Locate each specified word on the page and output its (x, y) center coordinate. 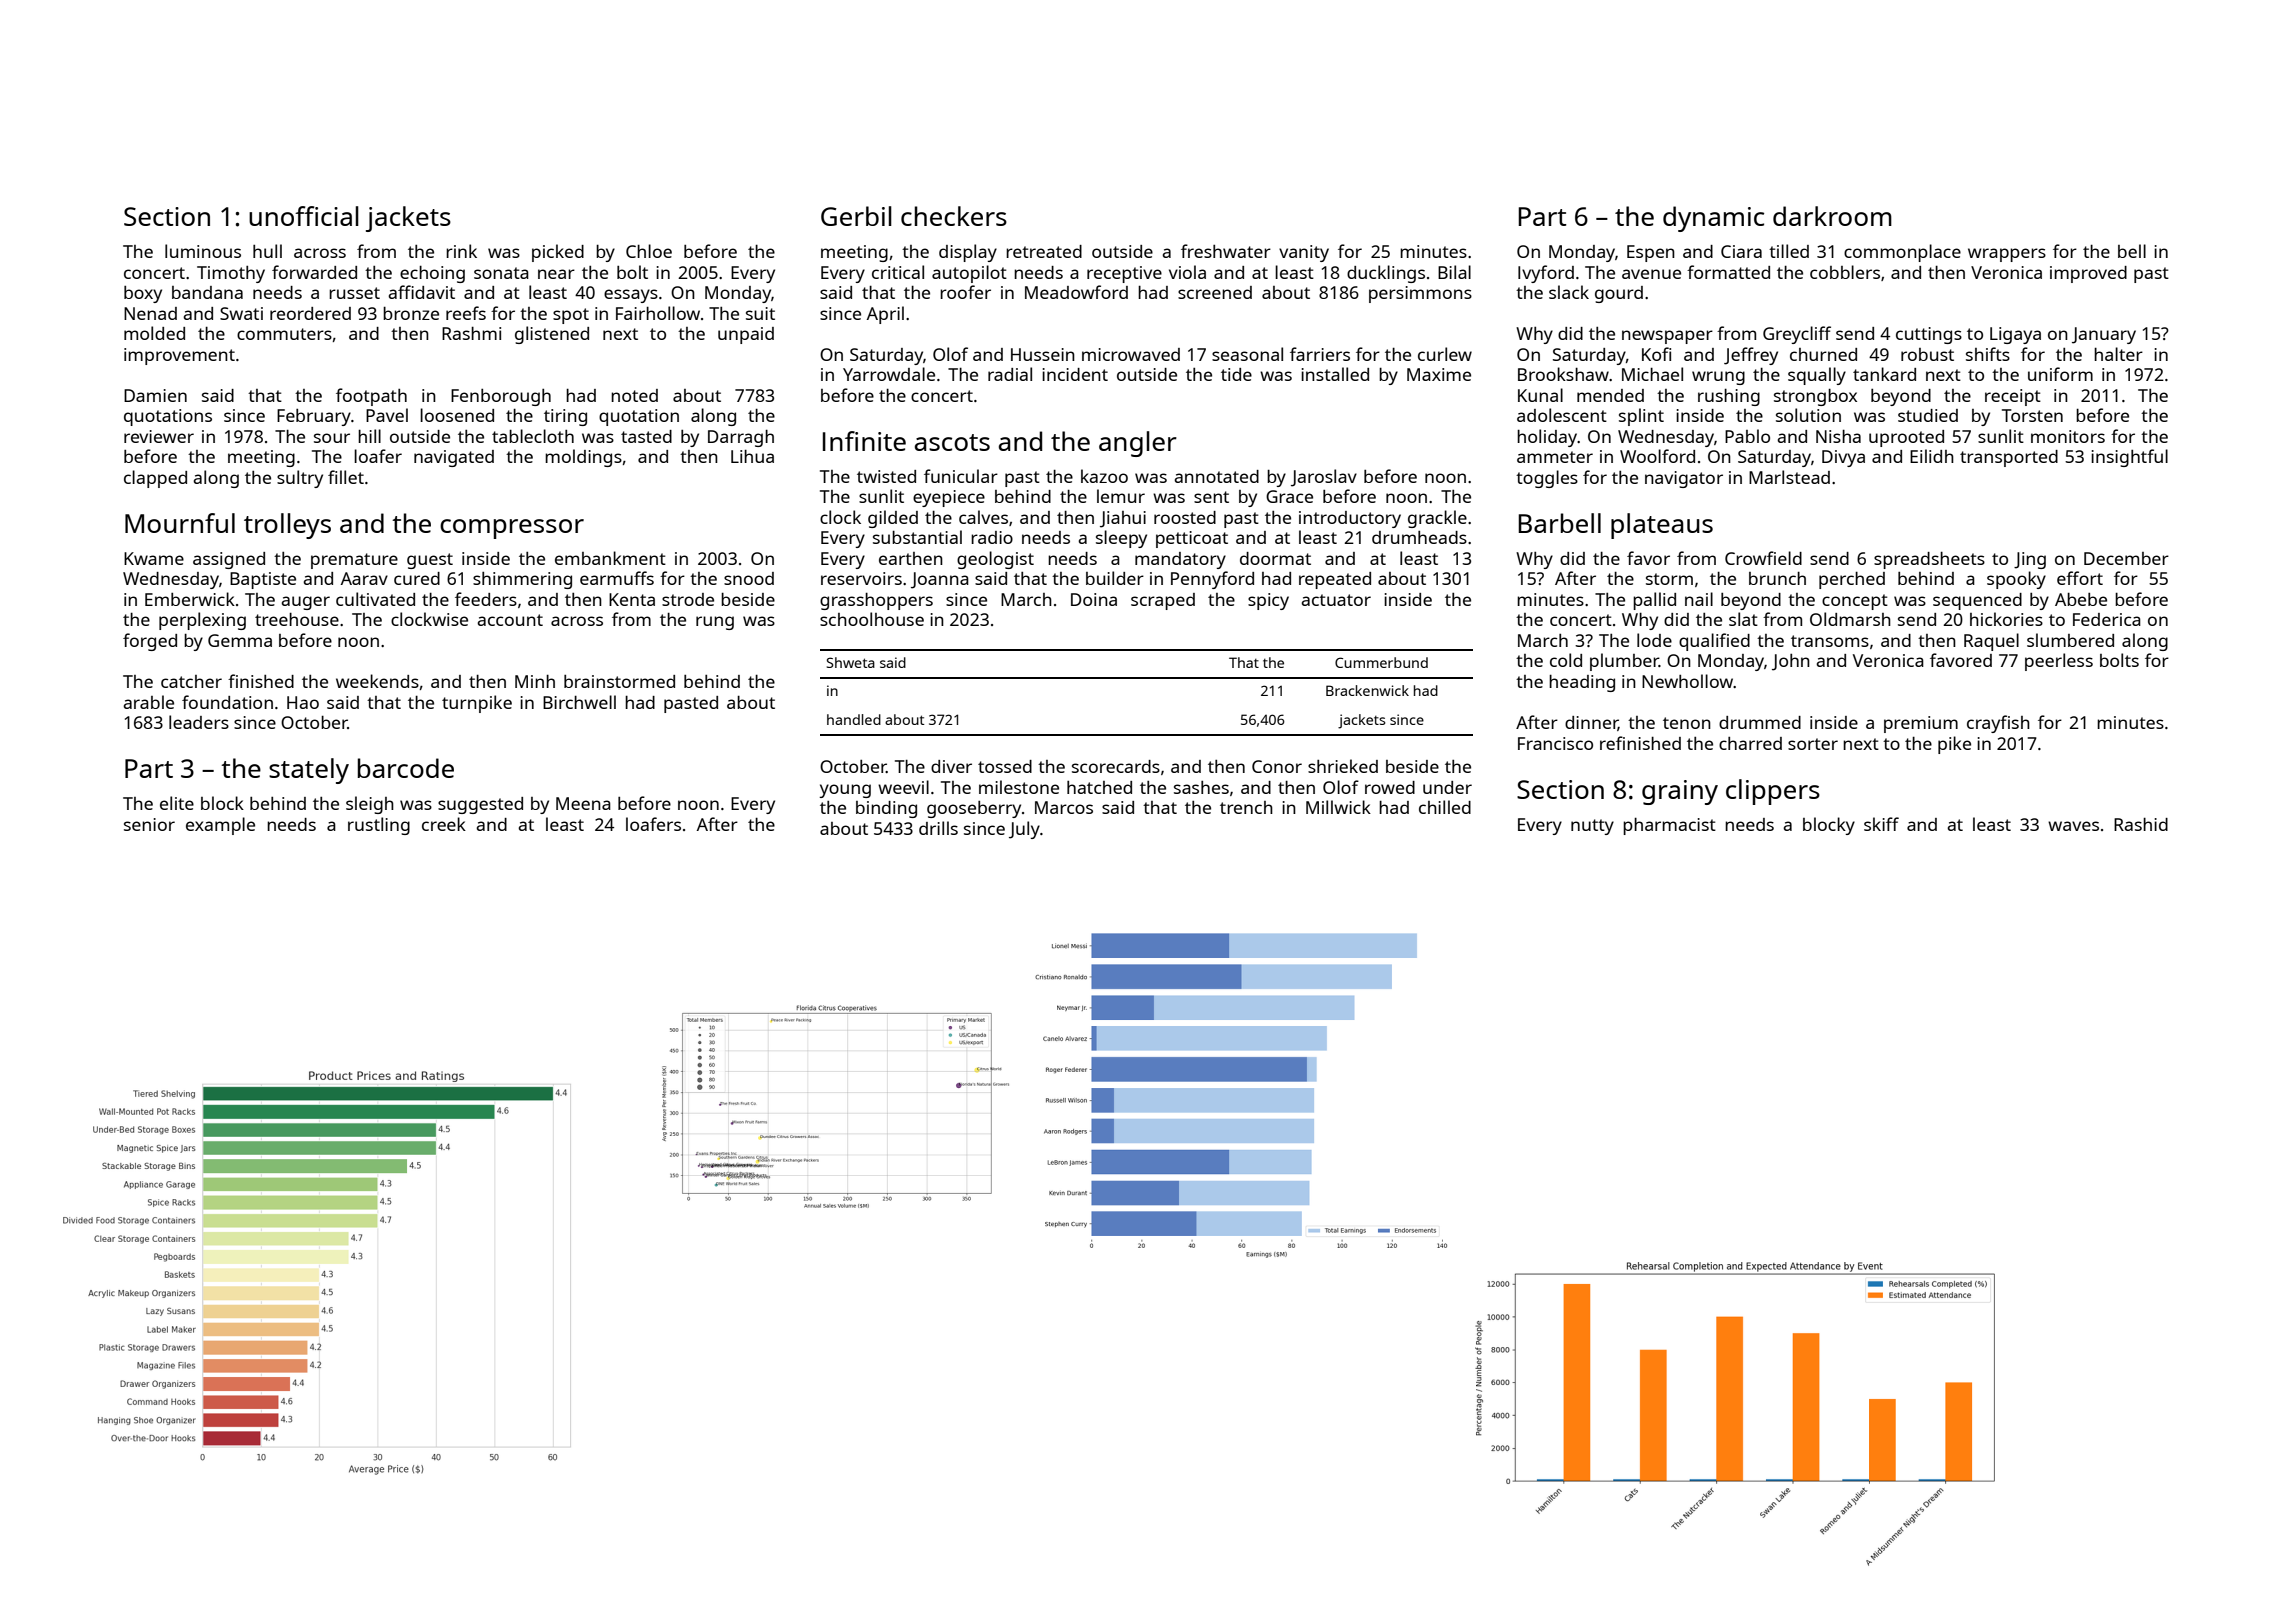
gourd (1619, 294)
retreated (1044, 251)
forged (150, 642)
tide (1236, 374)
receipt (2013, 397)
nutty (1592, 827)
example (220, 826)
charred (1750, 743)
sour (332, 438)
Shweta (851, 662)
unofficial (304, 216)
